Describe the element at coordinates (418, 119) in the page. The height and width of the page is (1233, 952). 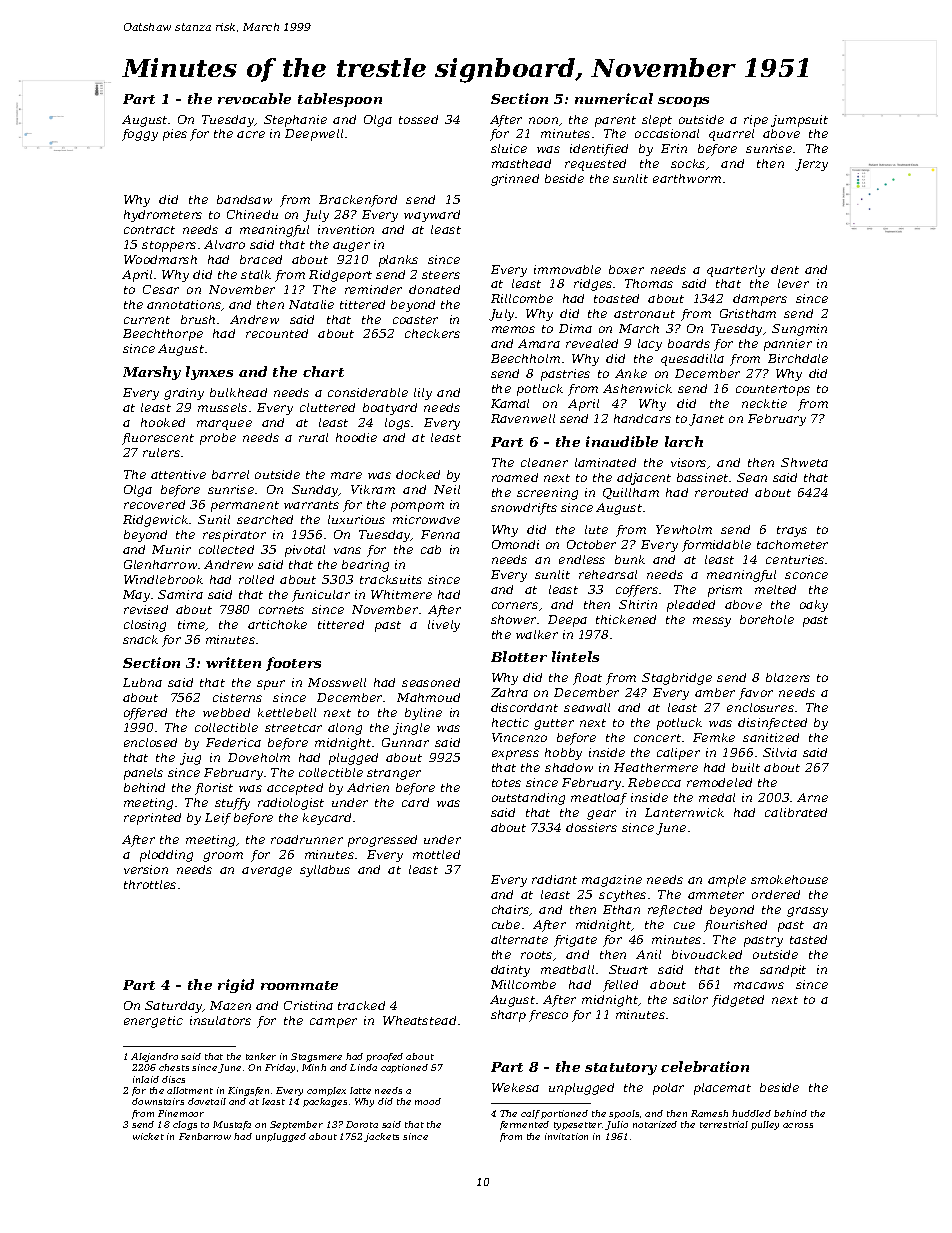
I see `tossed` at that location.
